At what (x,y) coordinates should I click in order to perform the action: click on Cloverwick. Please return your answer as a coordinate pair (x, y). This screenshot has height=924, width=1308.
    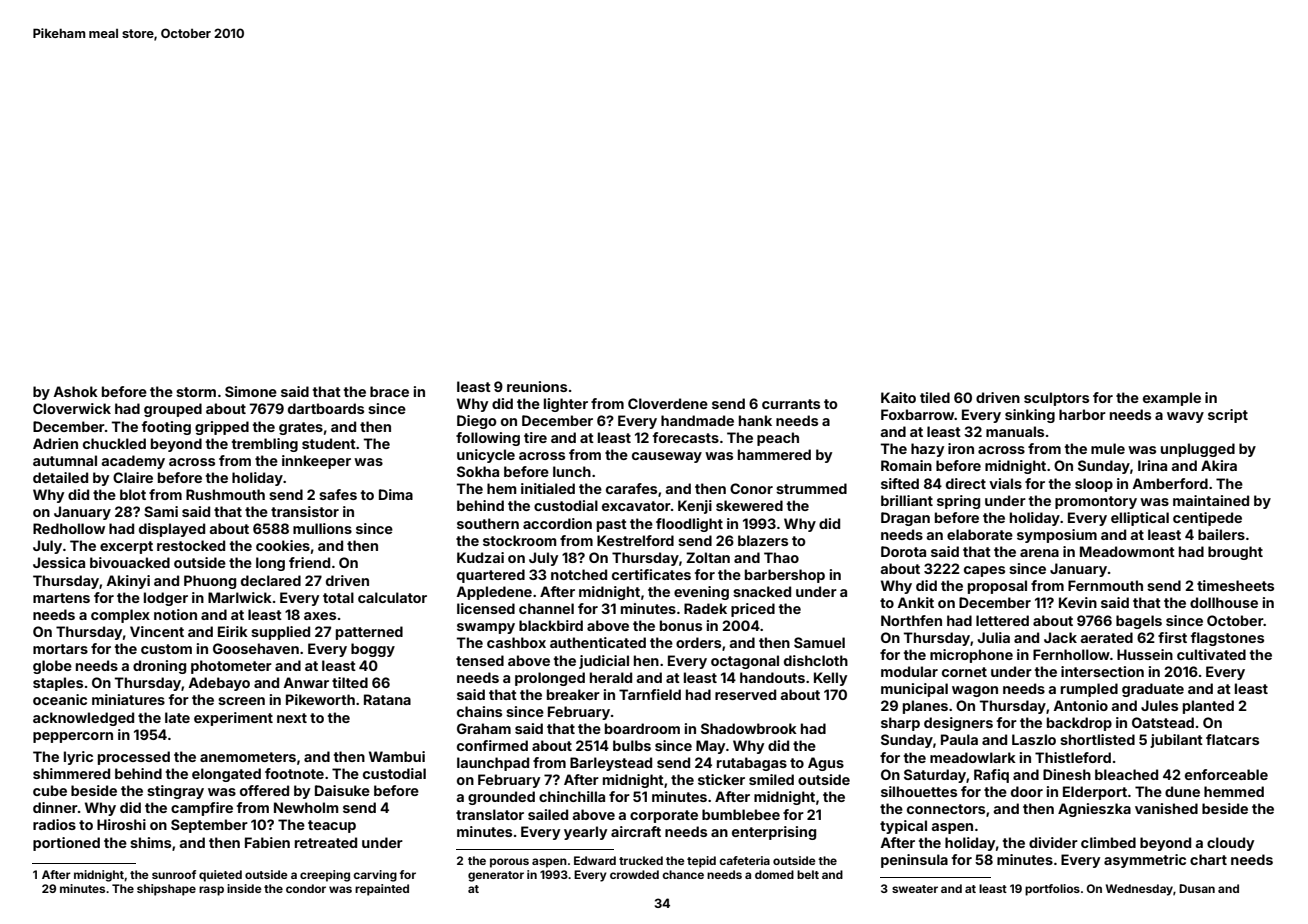
    Looking at the image, I should click on (72, 408).
